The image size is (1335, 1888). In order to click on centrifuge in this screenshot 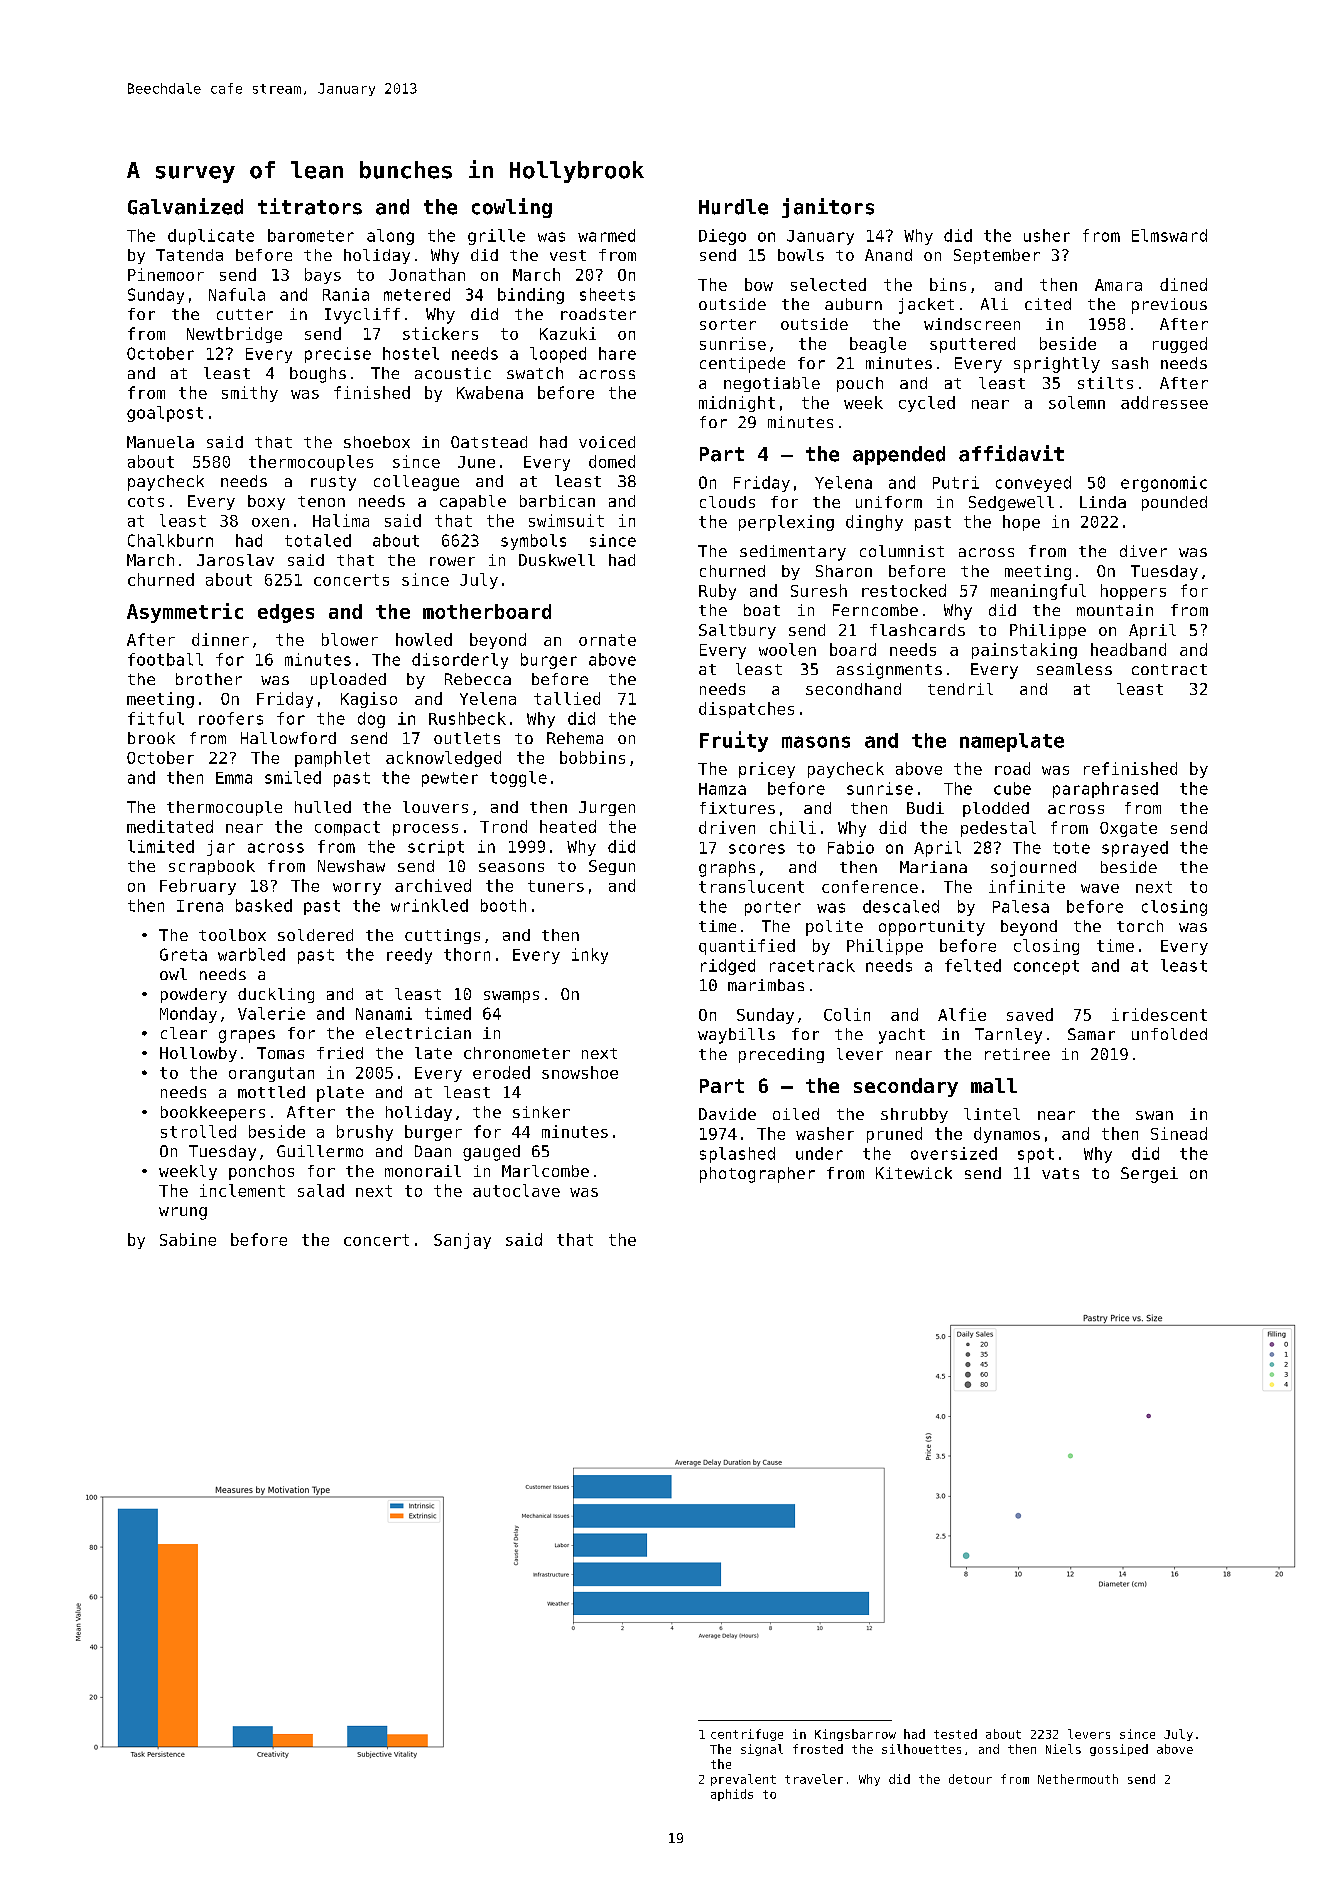, I will do `click(747, 1735)`.
